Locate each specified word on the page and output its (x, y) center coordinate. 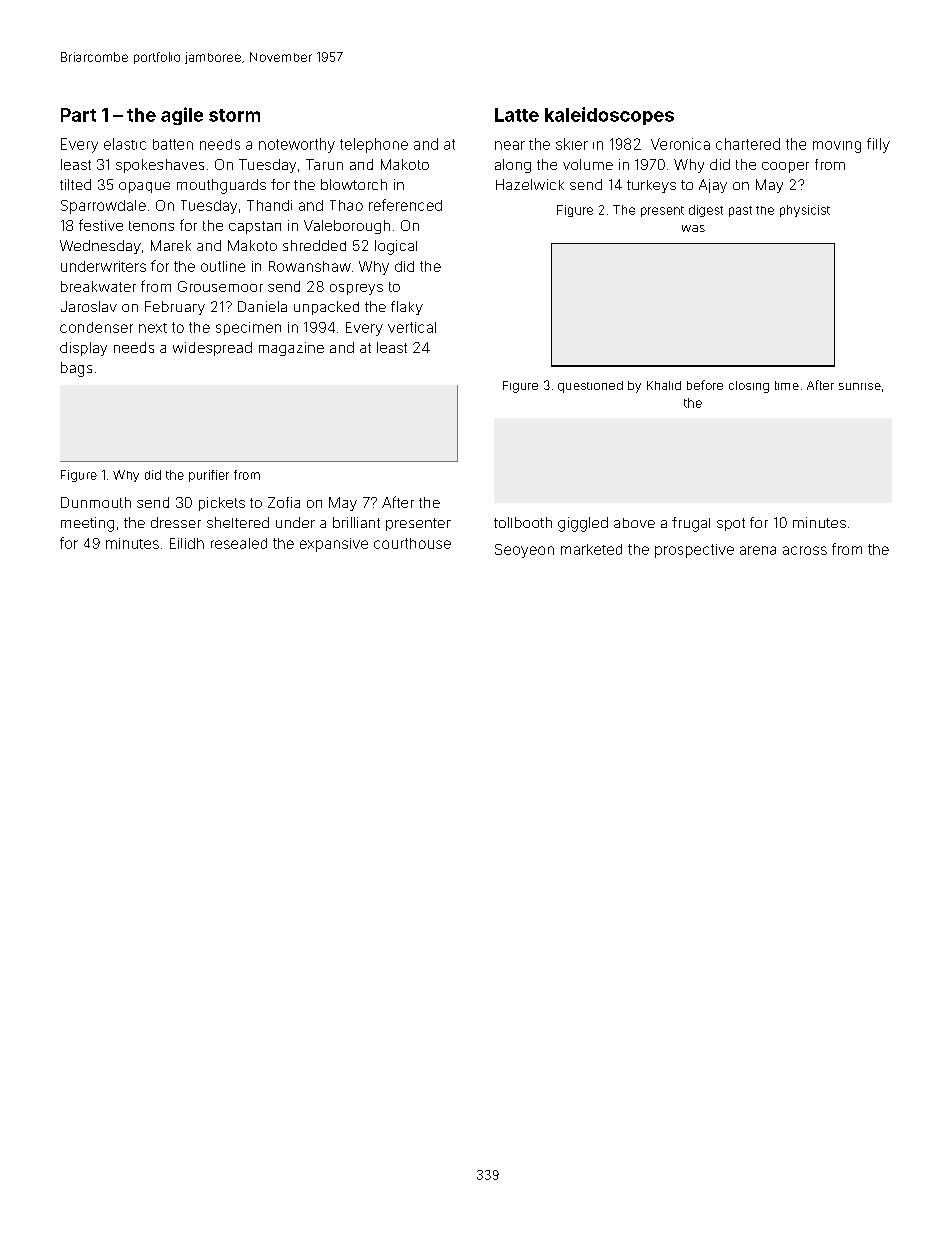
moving (837, 147)
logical (396, 247)
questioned (590, 387)
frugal (691, 524)
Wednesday (100, 247)
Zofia (284, 502)
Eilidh (187, 543)
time (787, 385)
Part (78, 115)
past (740, 211)
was (693, 228)
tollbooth (523, 522)
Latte (517, 115)
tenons (151, 226)
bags (76, 369)
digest (706, 211)
